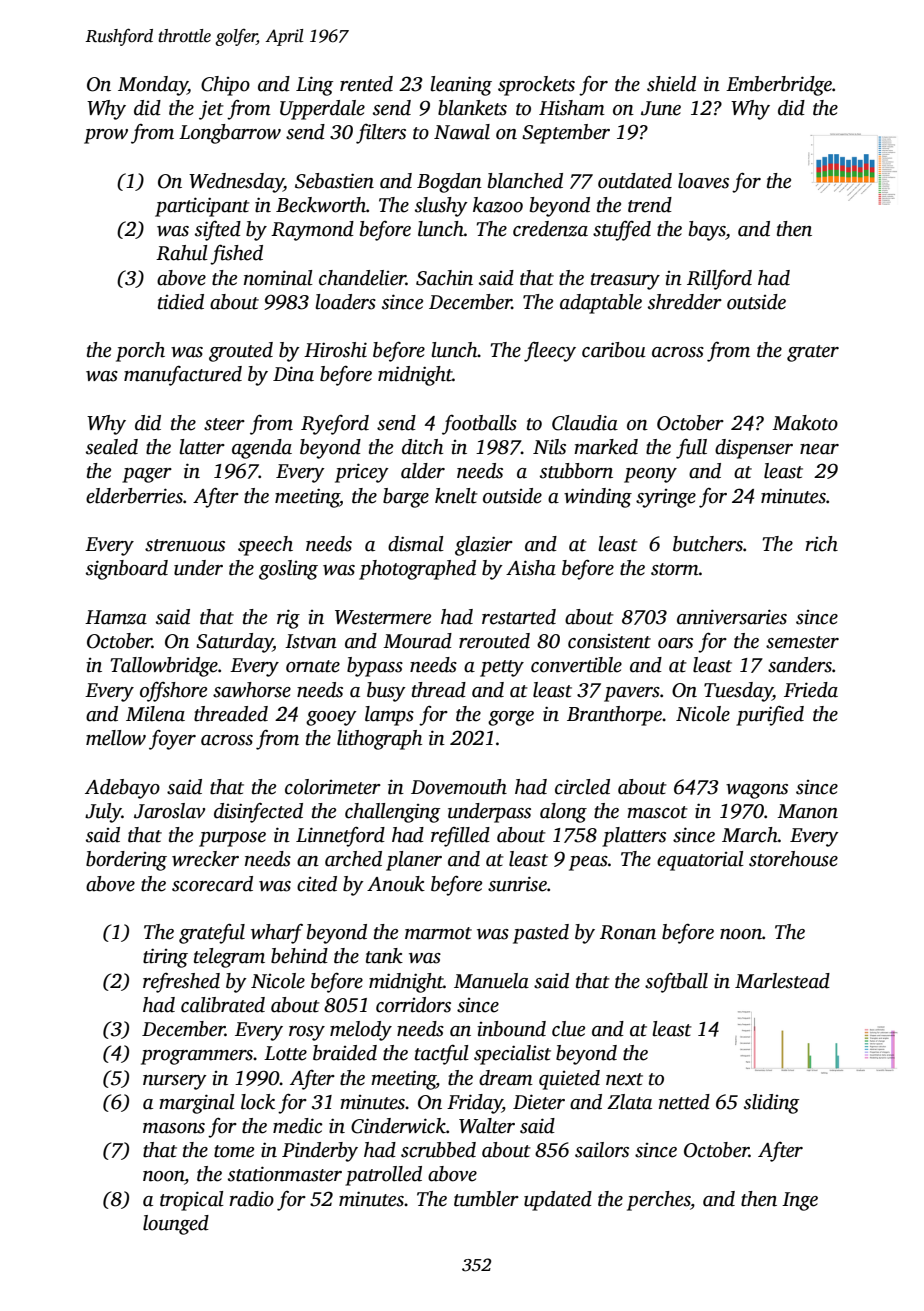  What do you see at coordinates (185, 545) in the screenshot?
I see `strenuous` at bounding box center [185, 545].
